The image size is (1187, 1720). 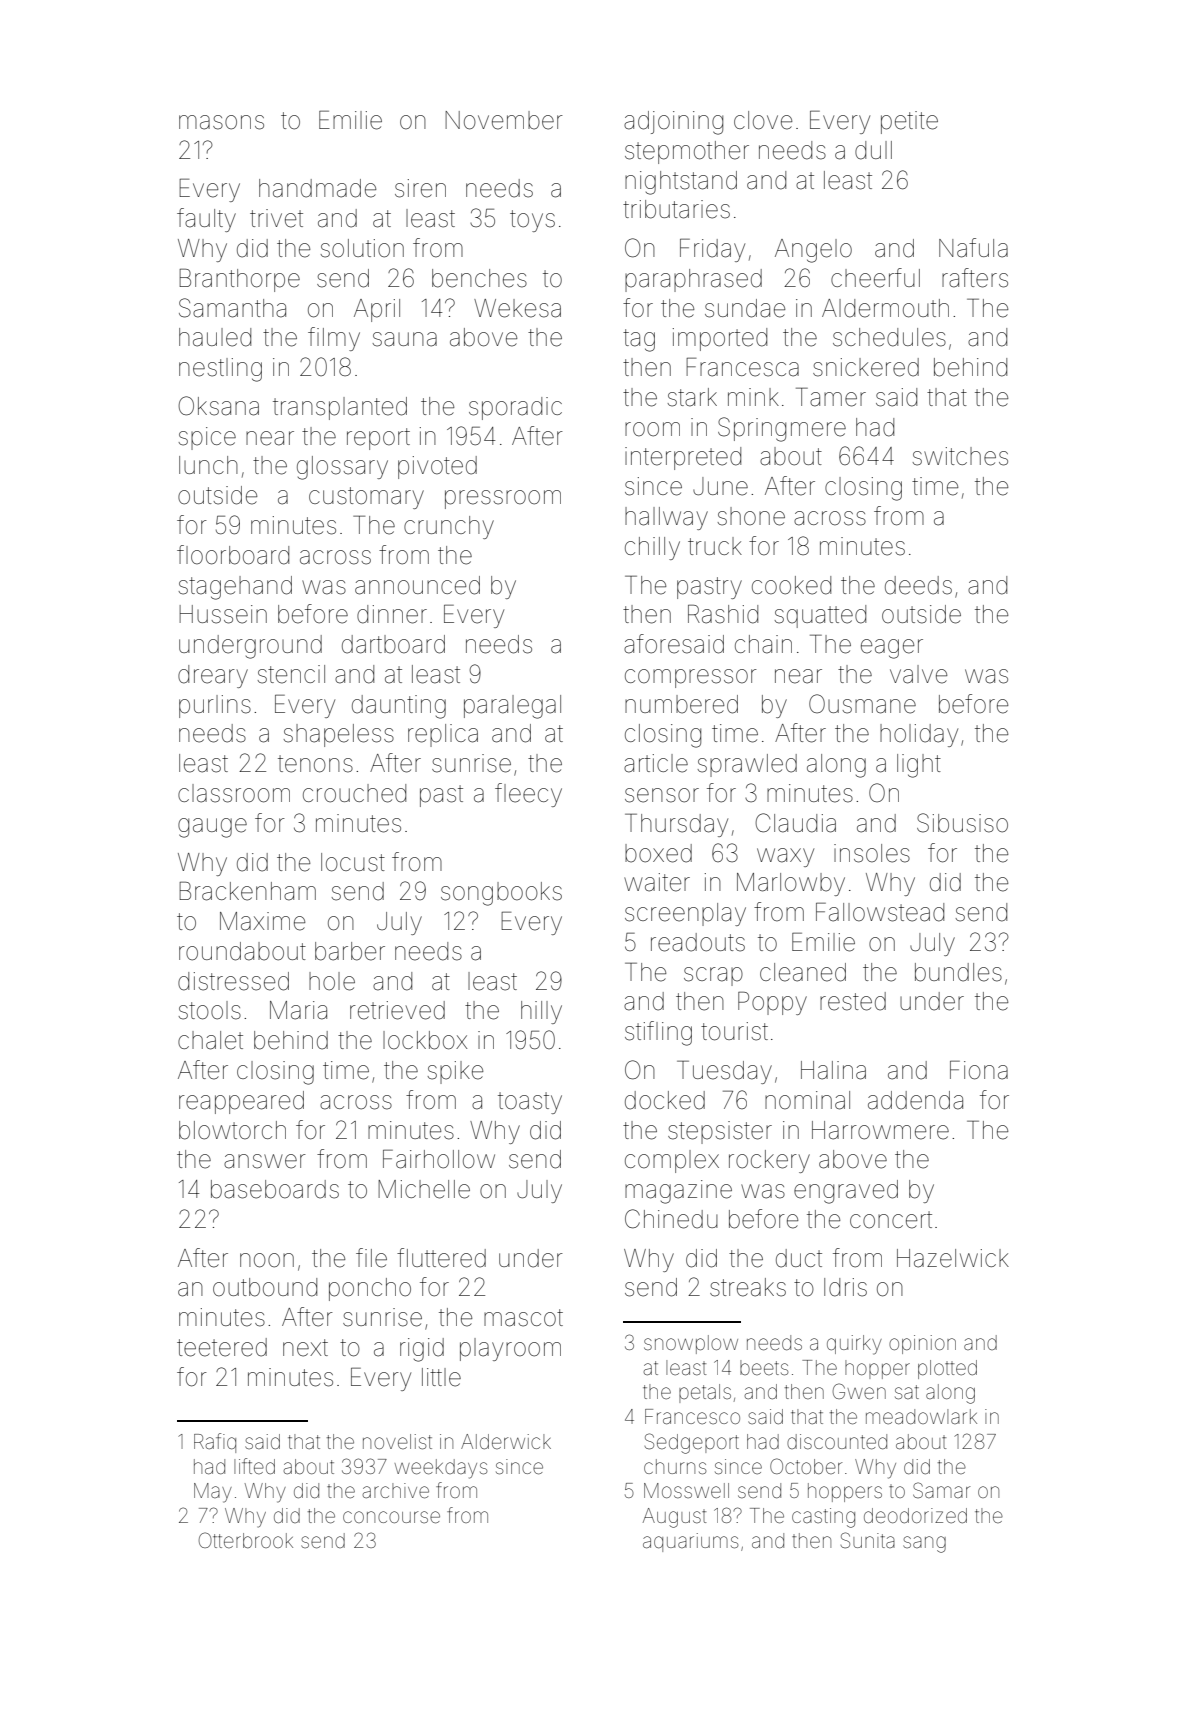 I want to click on schedules, so click(x=889, y=337).
